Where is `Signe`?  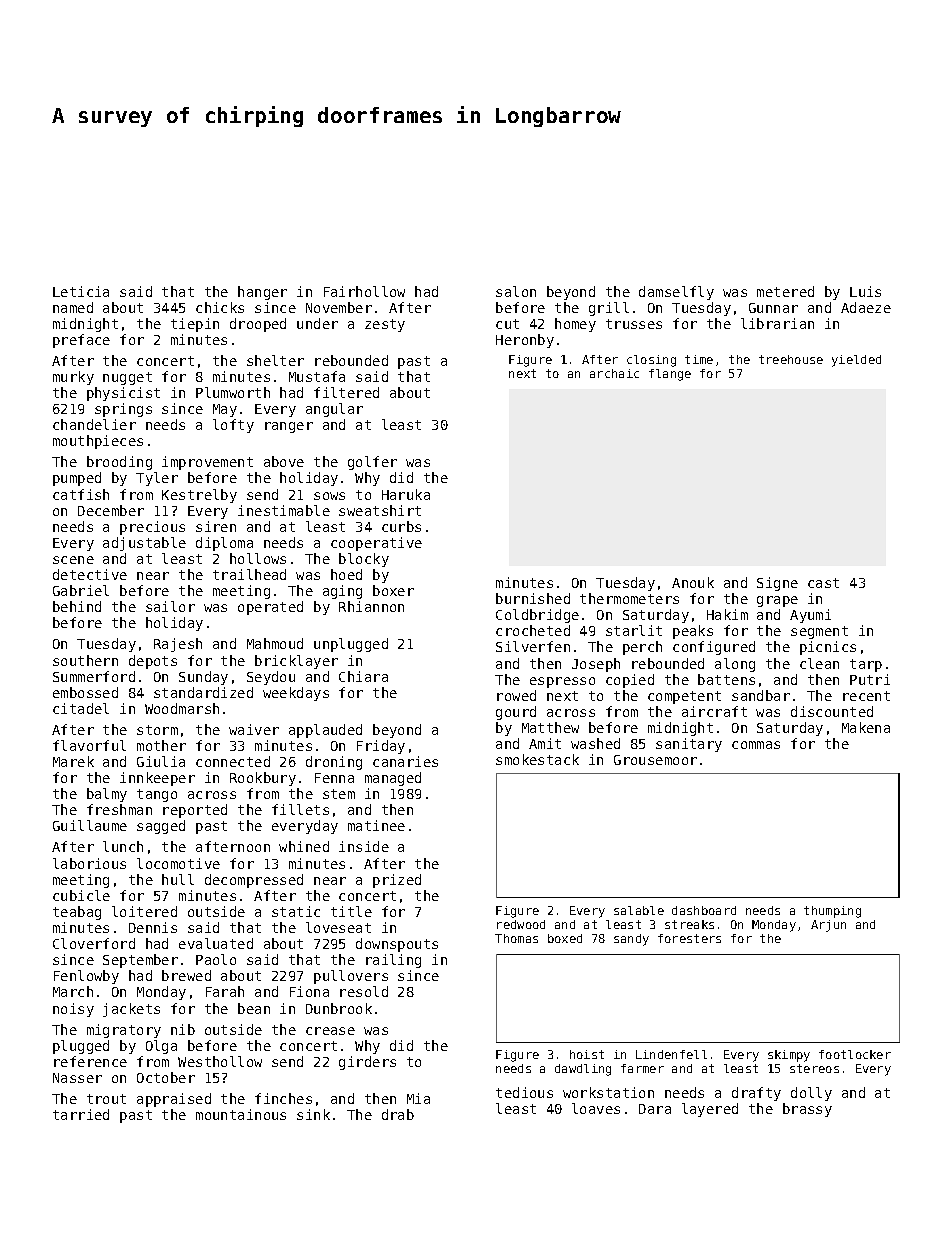
Signe is located at coordinates (777, 584).
